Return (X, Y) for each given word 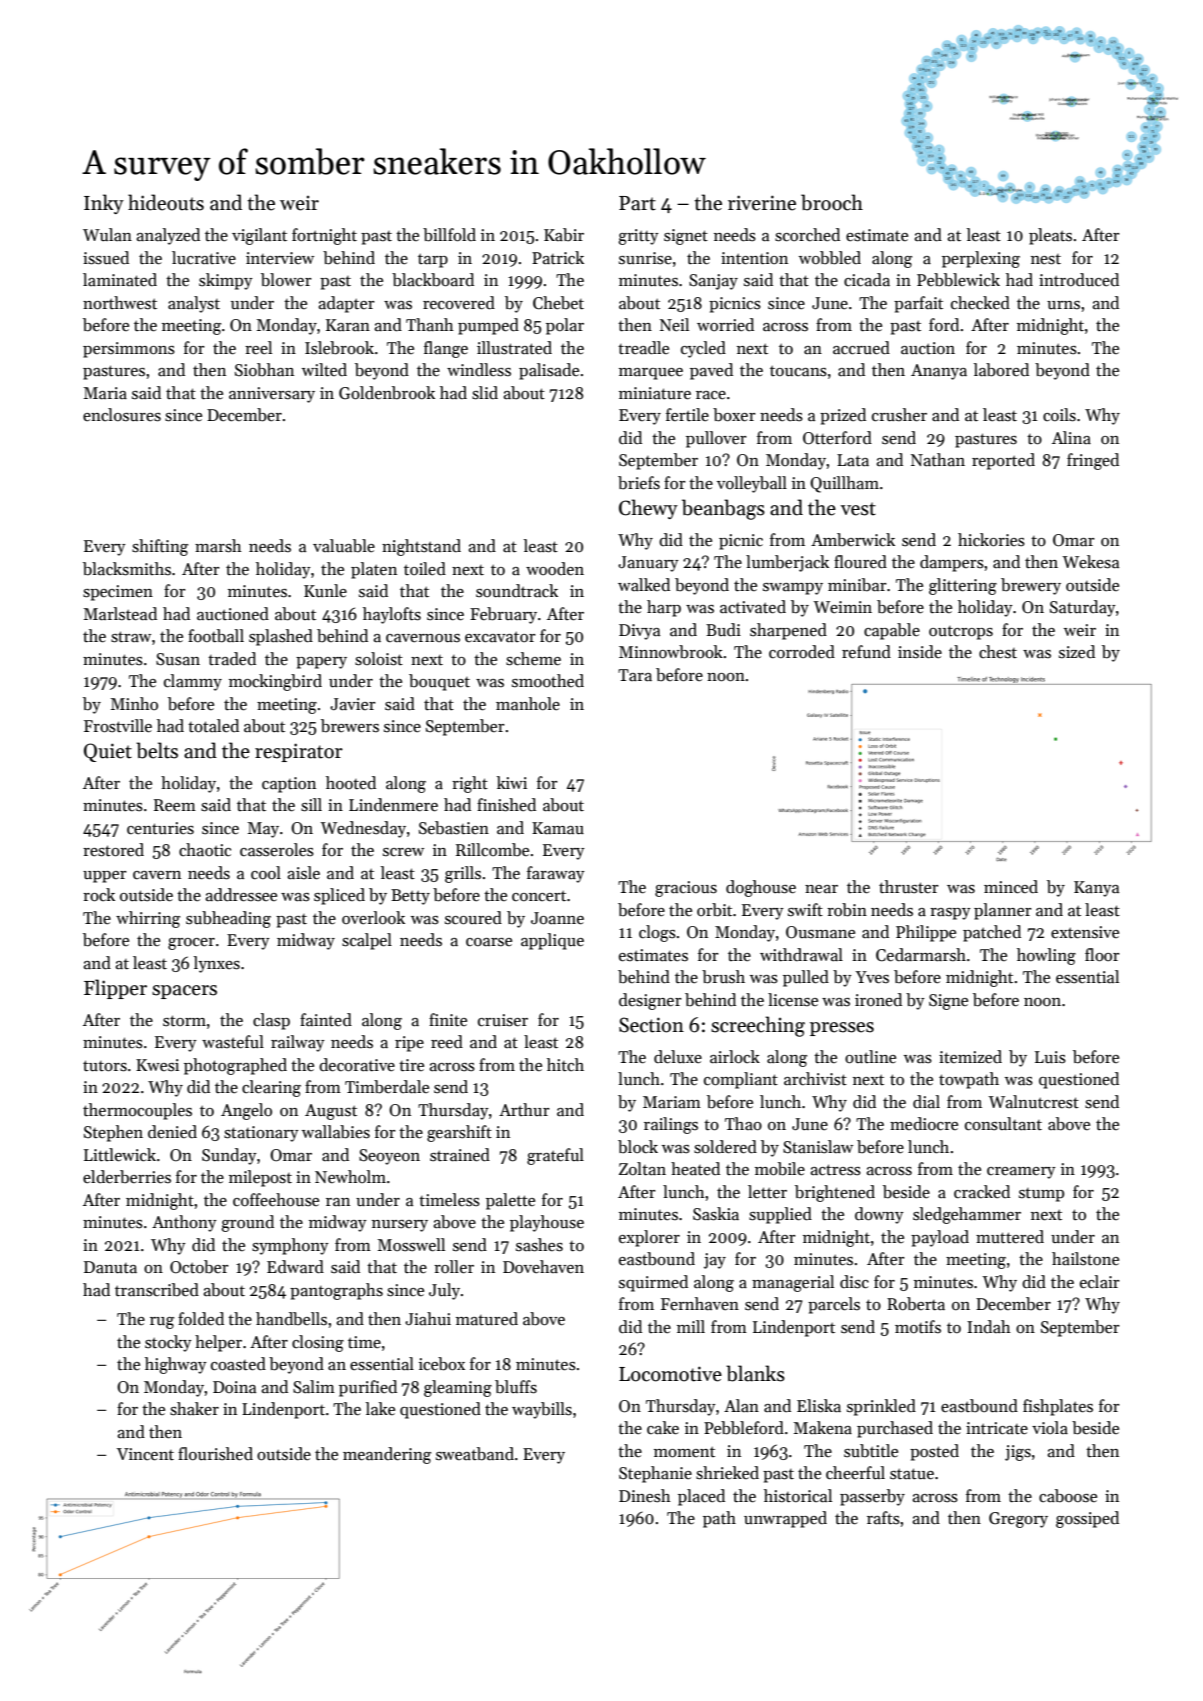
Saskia (716, 1214)
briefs (639, 483)
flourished (215, 1454)
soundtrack (517, 591)
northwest (120, 303)
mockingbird (275, 682)
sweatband (475, 1454)
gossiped (1087, 1519)
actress (835, 1170)
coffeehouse (276, 1200)
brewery (1031, 586)
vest (858, 509)
